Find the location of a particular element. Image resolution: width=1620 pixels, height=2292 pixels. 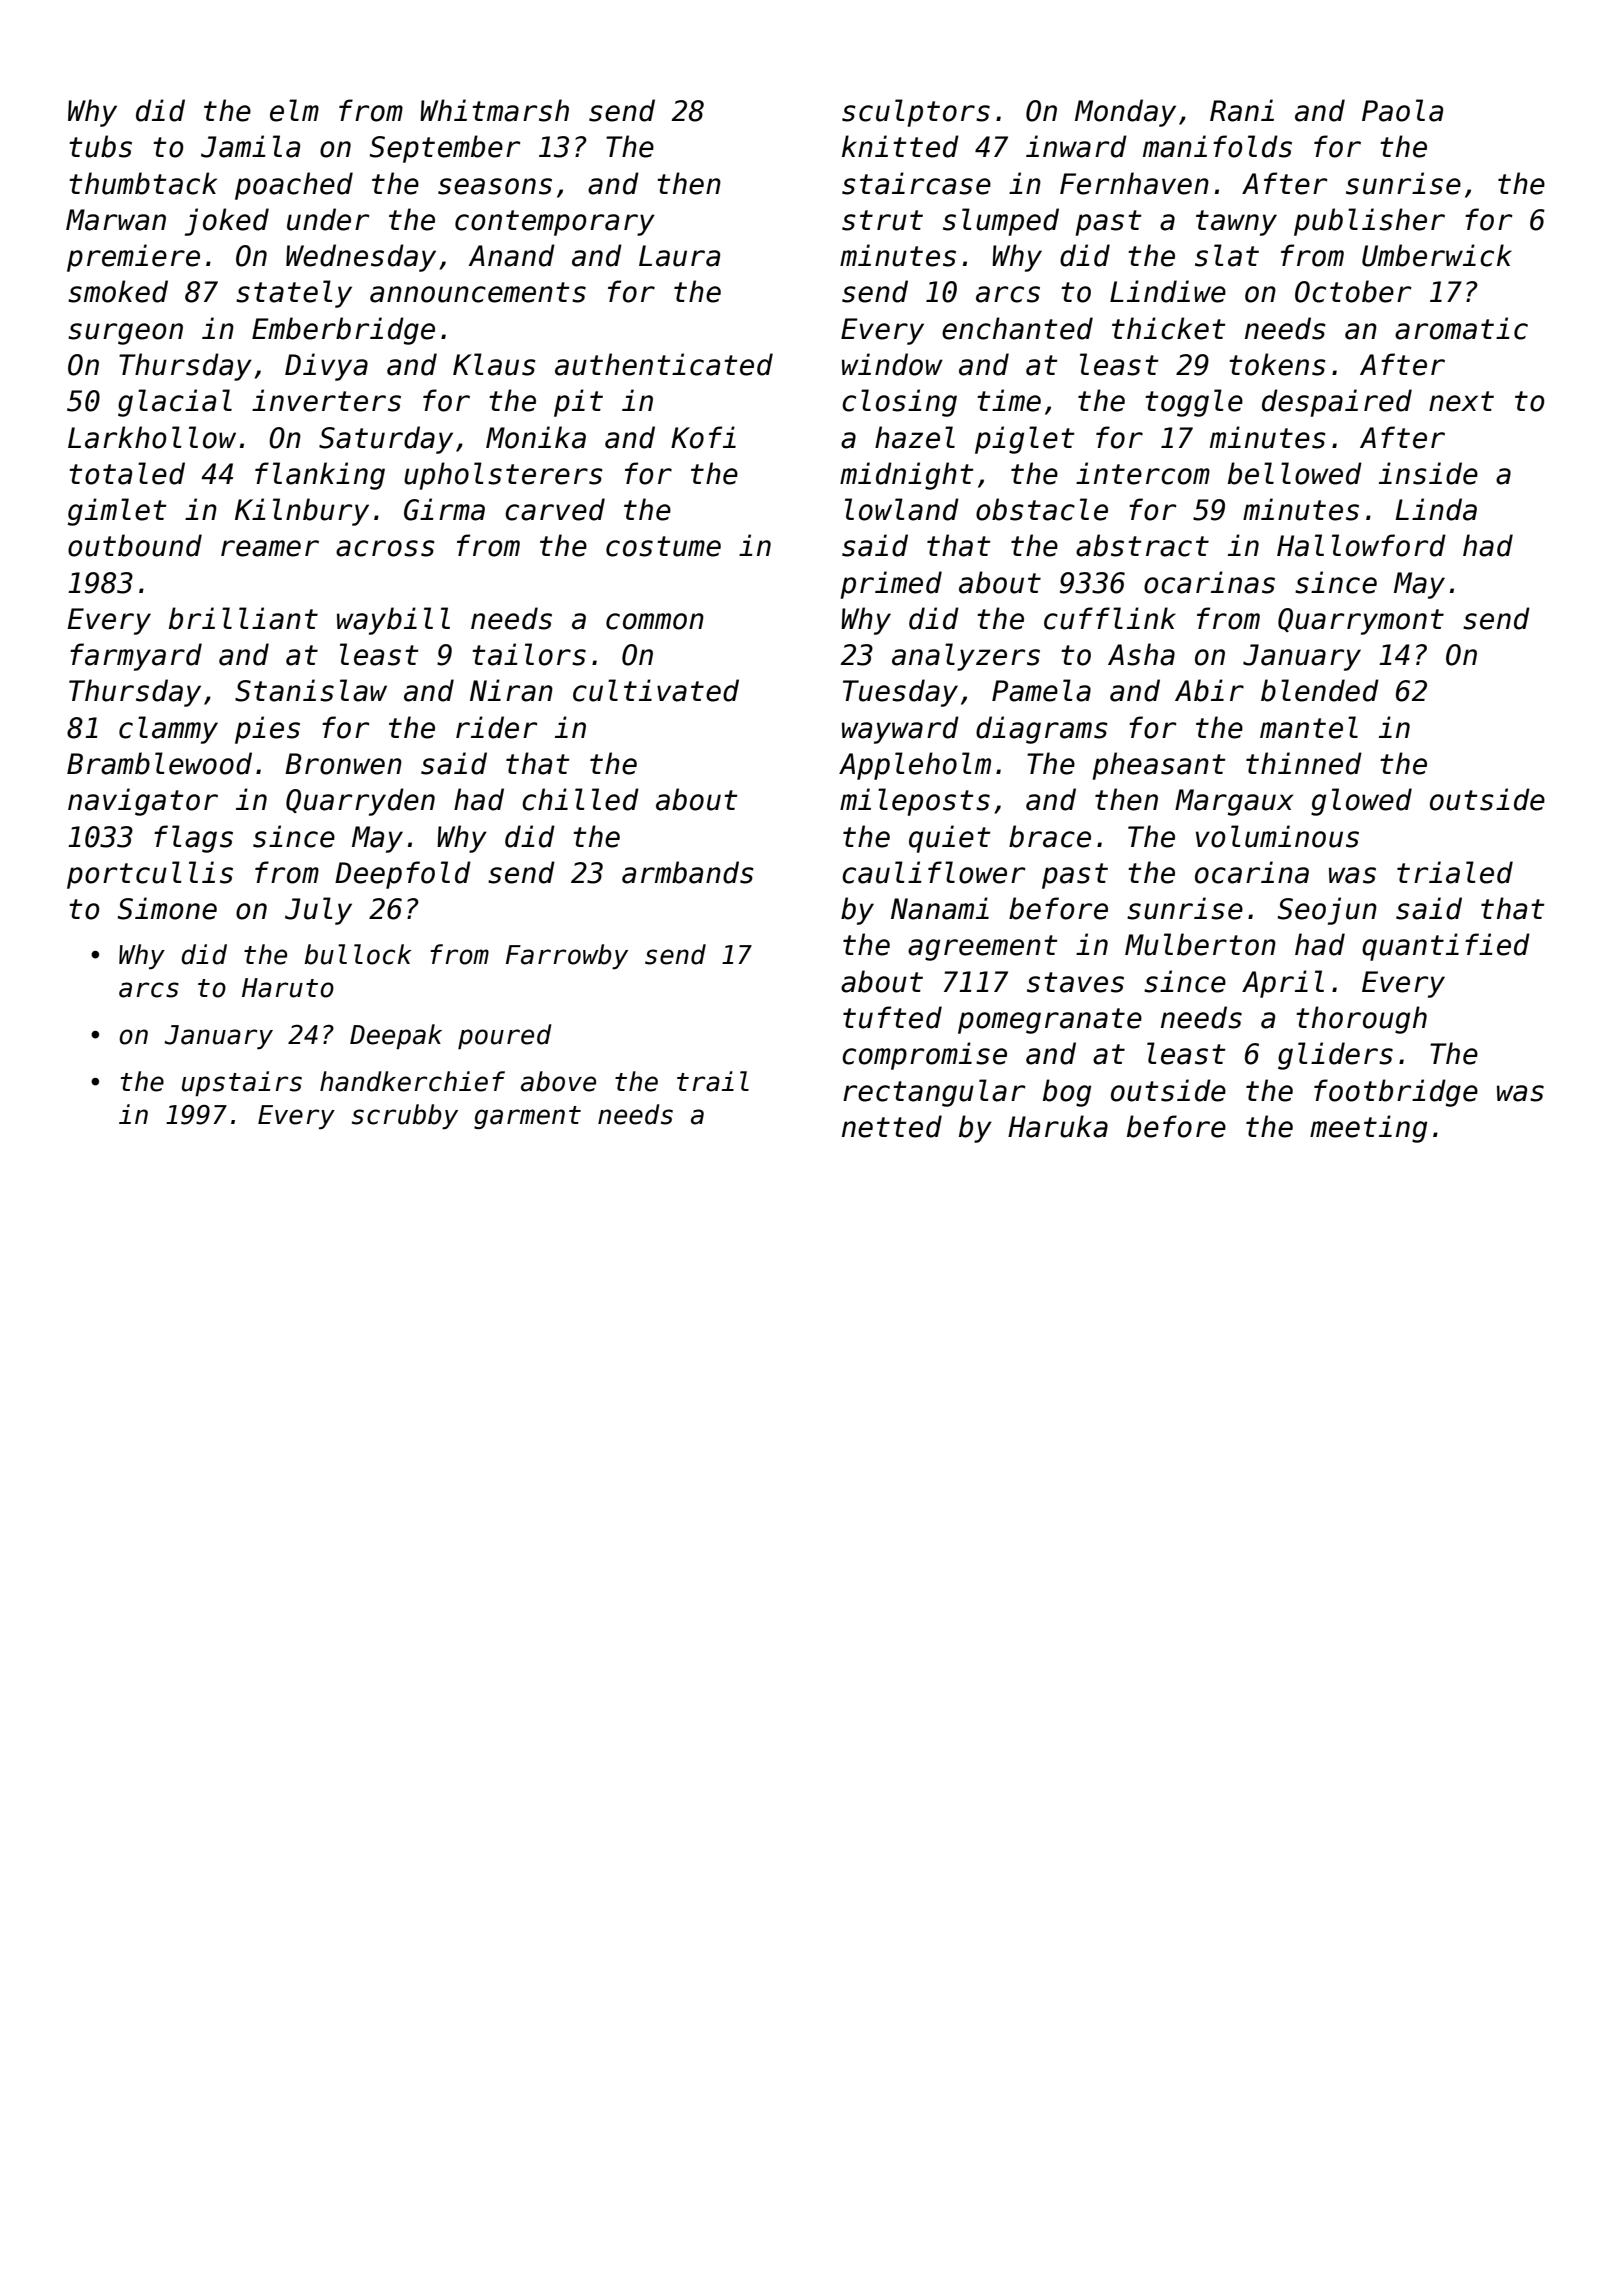

Deepfold is located at coordinates (403, 875).
